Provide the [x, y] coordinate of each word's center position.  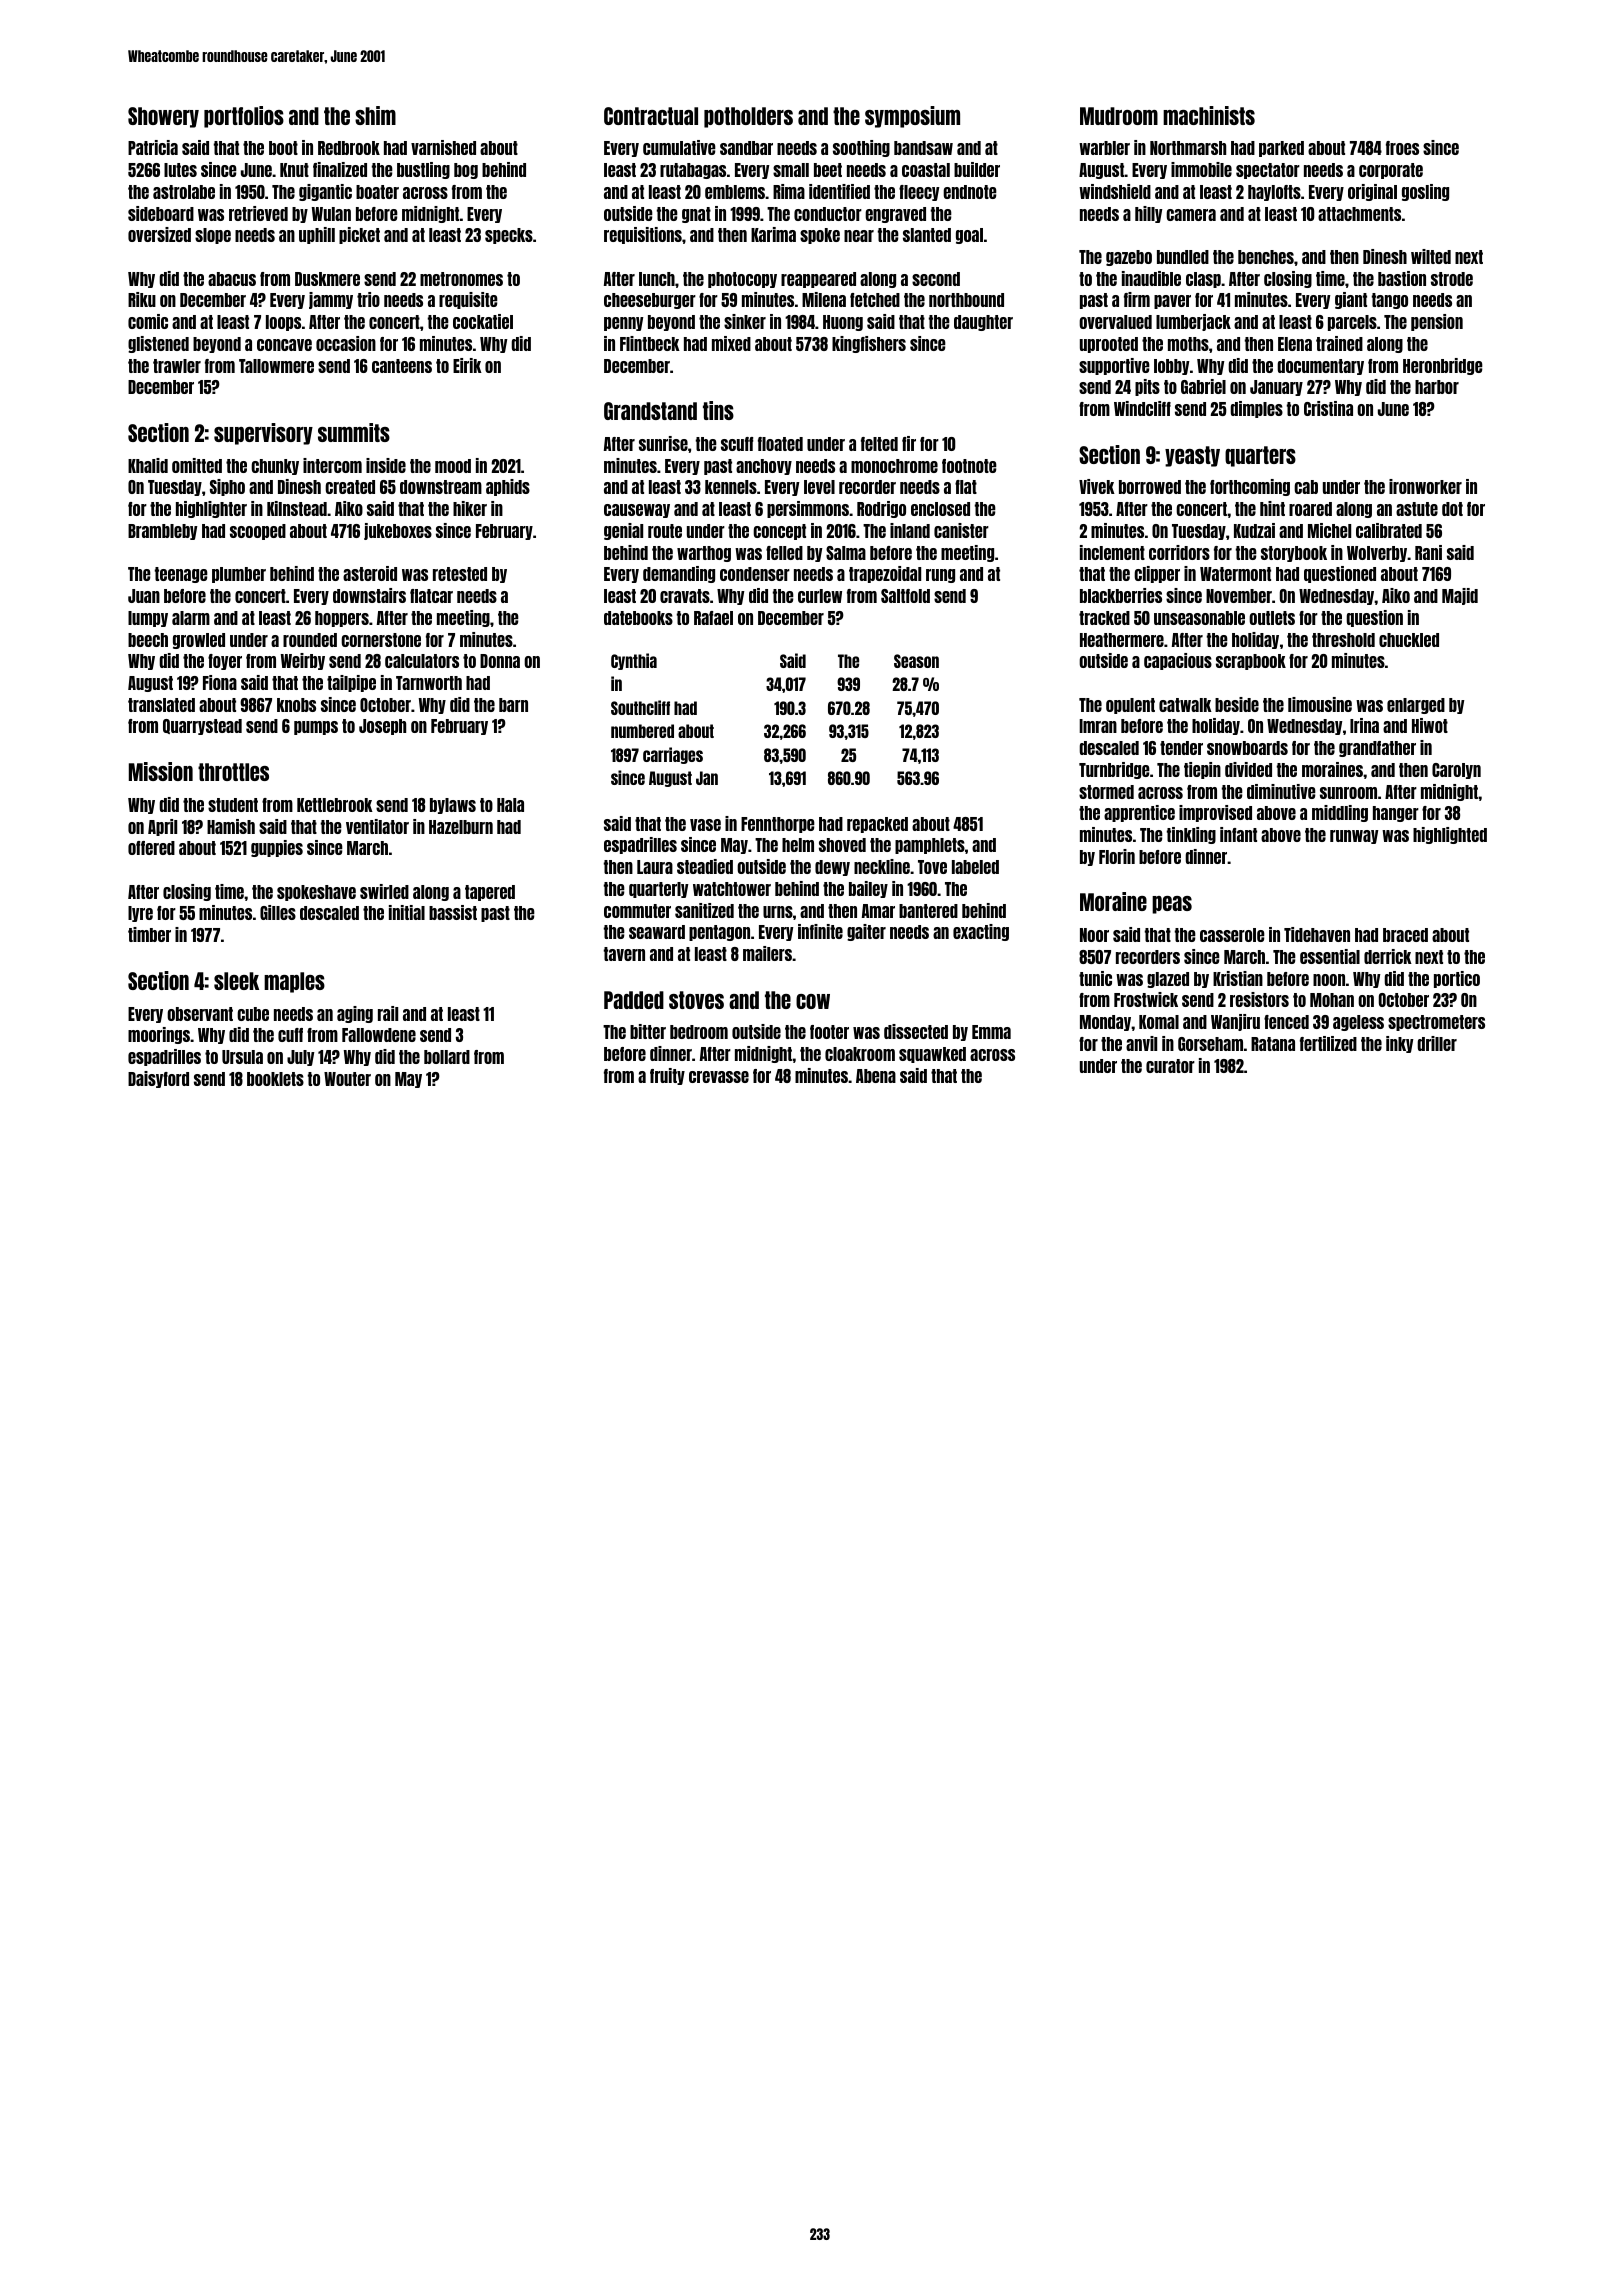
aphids [508, 487]
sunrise [663, 443]
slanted [927, 235]
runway [1354, 837]
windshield [1115, 191]
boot [283, 148]
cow [813, 1001]
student [233, 805]
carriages [673, 755]
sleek [236, 981]
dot [1452, 509]
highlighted [1450, 835]
